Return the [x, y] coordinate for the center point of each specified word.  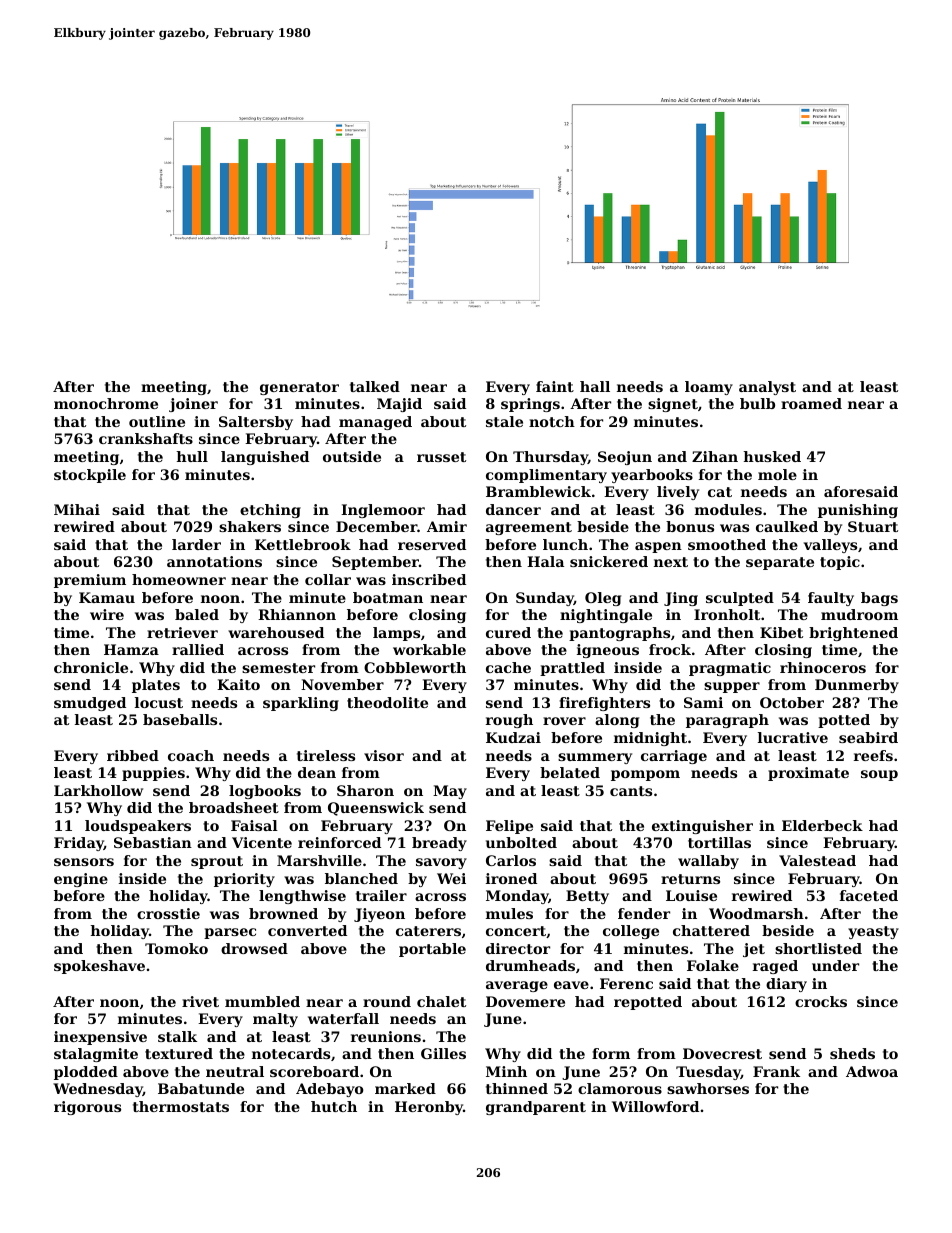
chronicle [91, 667]
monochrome [106, 403]
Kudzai [513, 737]
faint [555, 386]
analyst [767, 388]
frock [670, 649]
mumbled [262, 1001]
